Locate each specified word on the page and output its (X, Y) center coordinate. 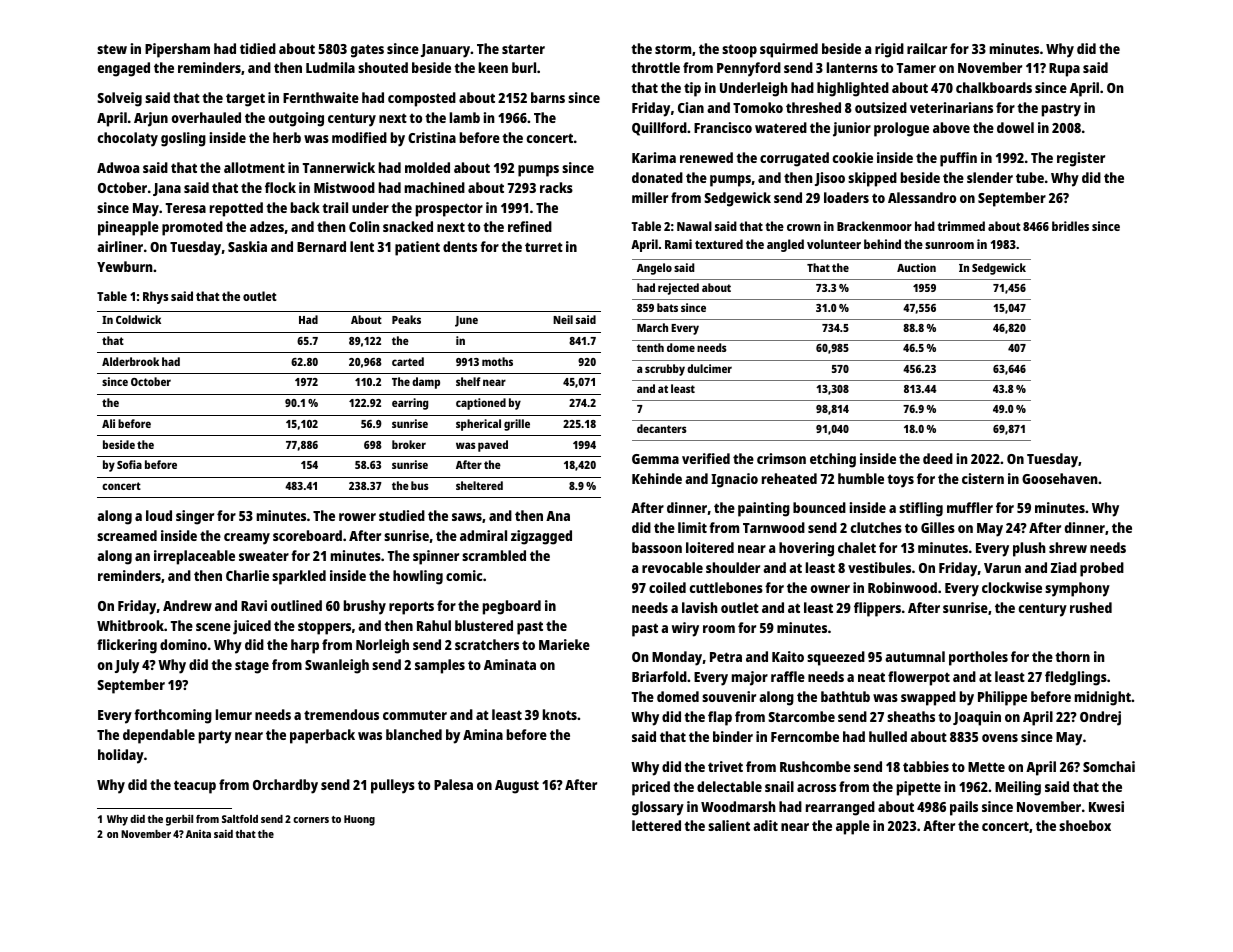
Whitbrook (130, 625)
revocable (672, 567)
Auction (916, 267)
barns (548, 97)
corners (311, 820)
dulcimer (709, 368)
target (245, 100)
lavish (700, 607)
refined (530, 226)
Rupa (1064, 70)
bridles (1070, 226)
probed (1102, 569)
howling (418, 577)
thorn (1072, 656)
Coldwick (138, 319)
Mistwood (344, 187)
